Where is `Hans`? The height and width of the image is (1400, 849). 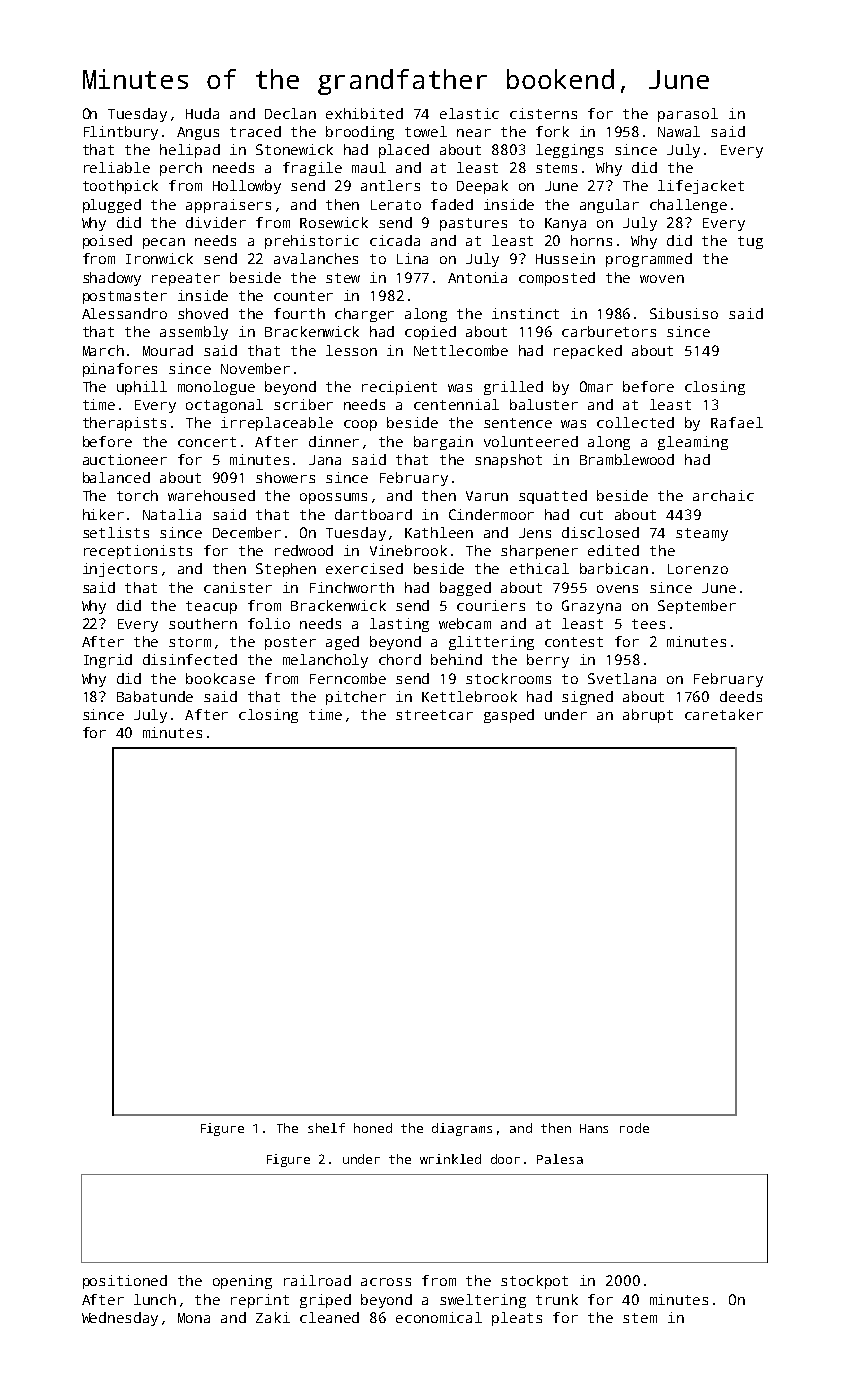 Hans is located at coordinates (594, 1128).
